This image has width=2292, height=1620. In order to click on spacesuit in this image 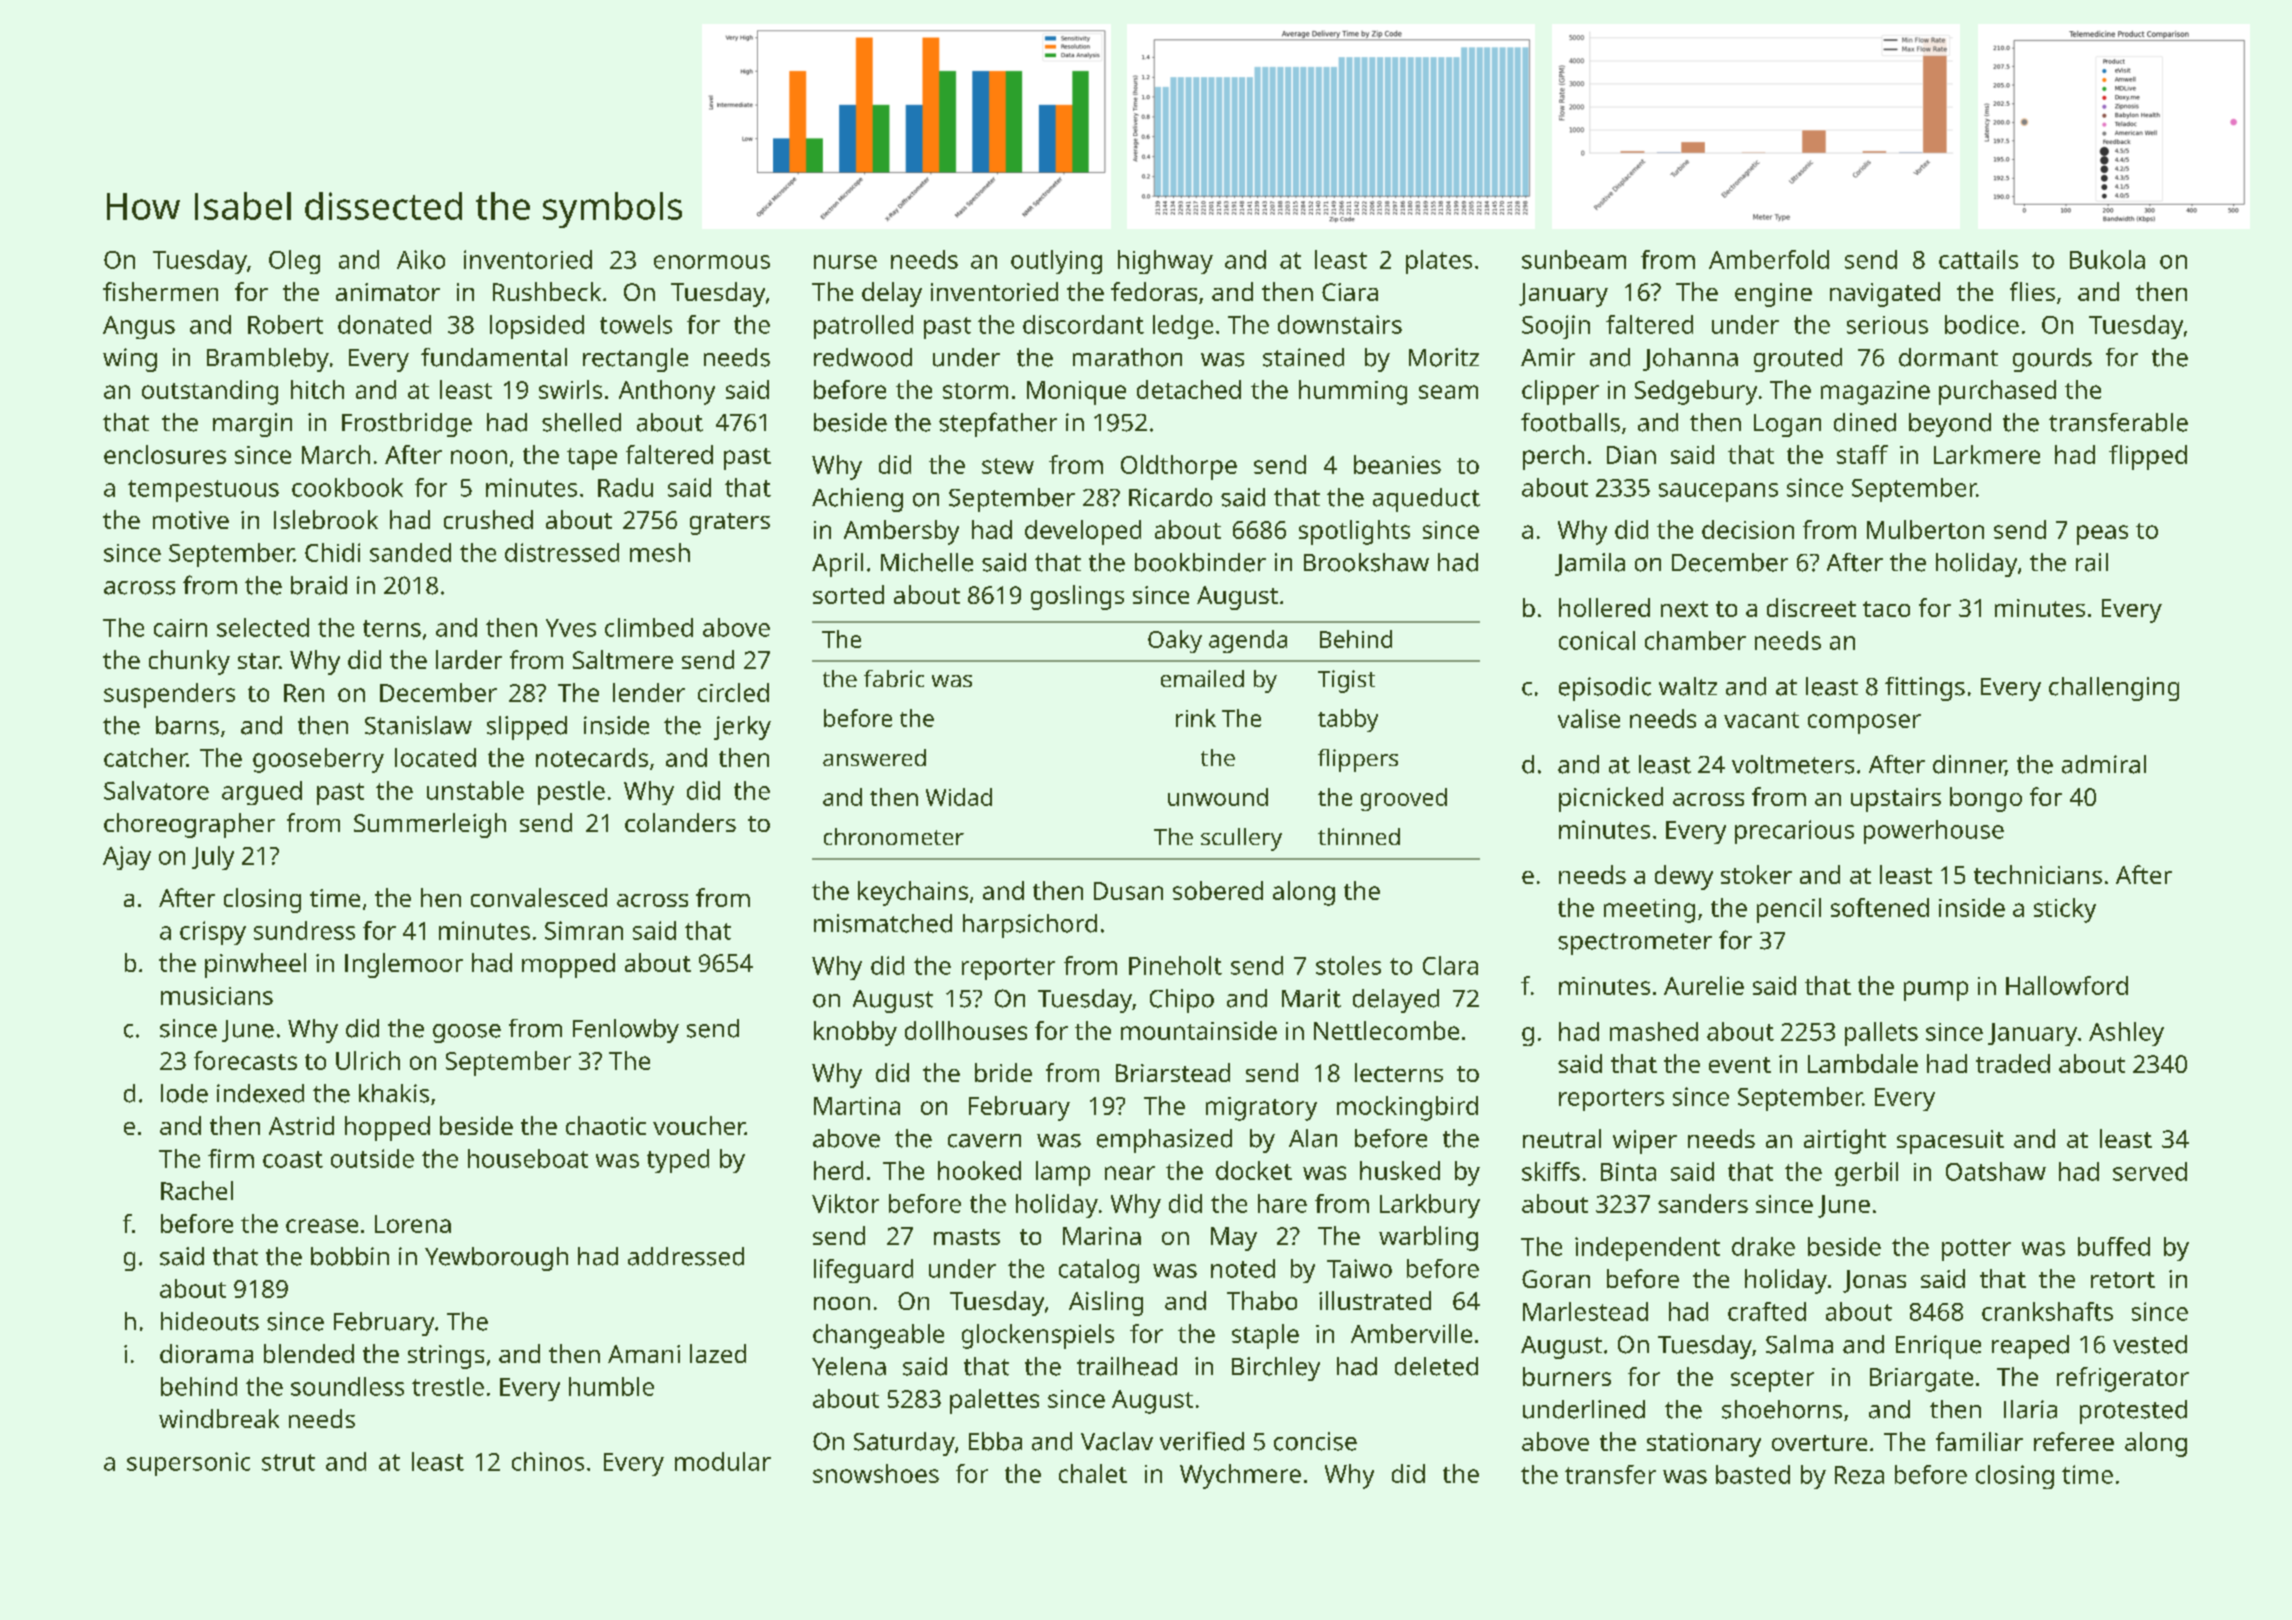, I will do `click(1950, 1142)`.
